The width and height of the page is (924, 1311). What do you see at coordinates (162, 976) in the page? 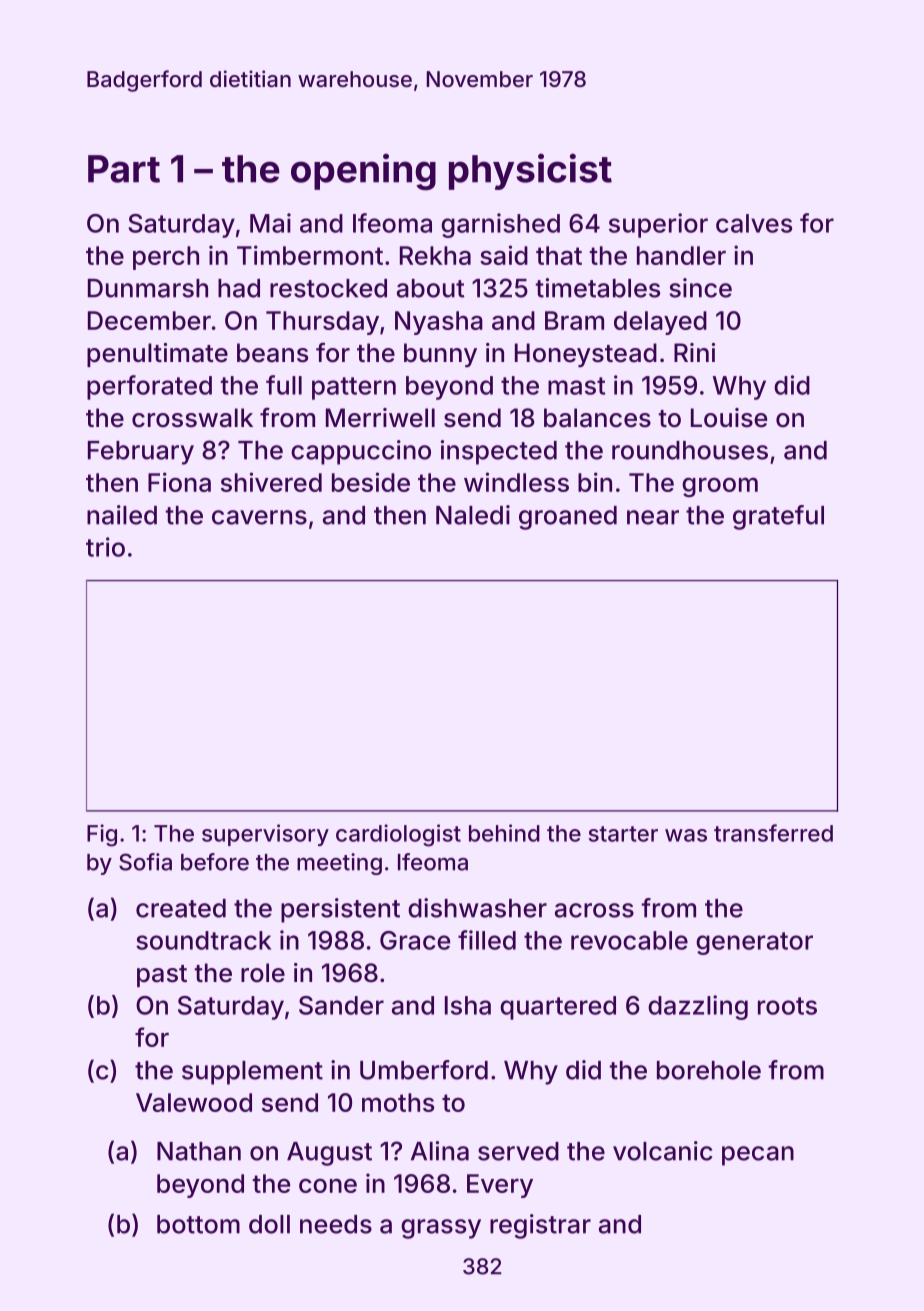
I see `past` at bounding box center [162, 976].
